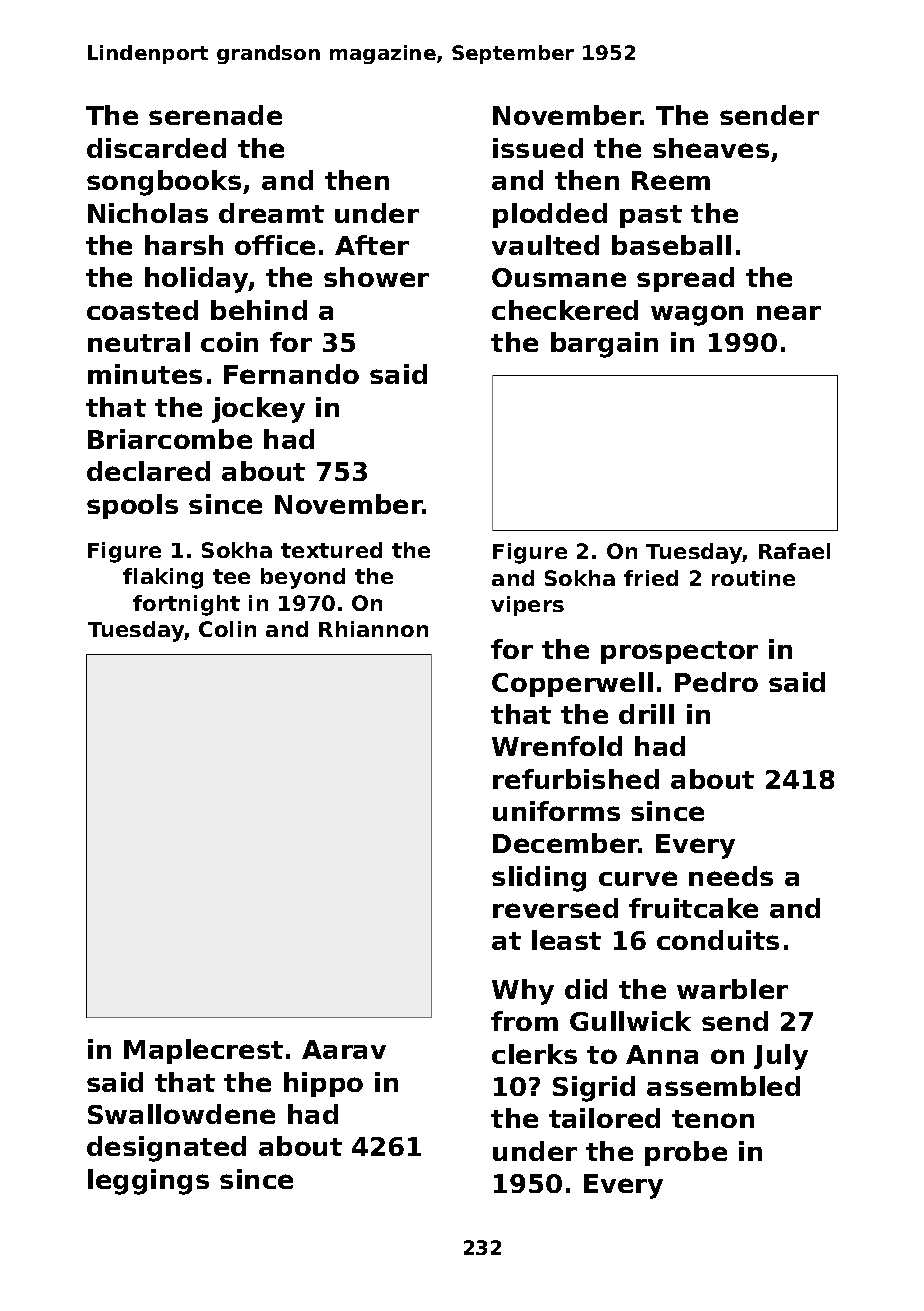 The width and height of the screenshot is (924, 1311). I want to click on conduits, so click(718, 940).
